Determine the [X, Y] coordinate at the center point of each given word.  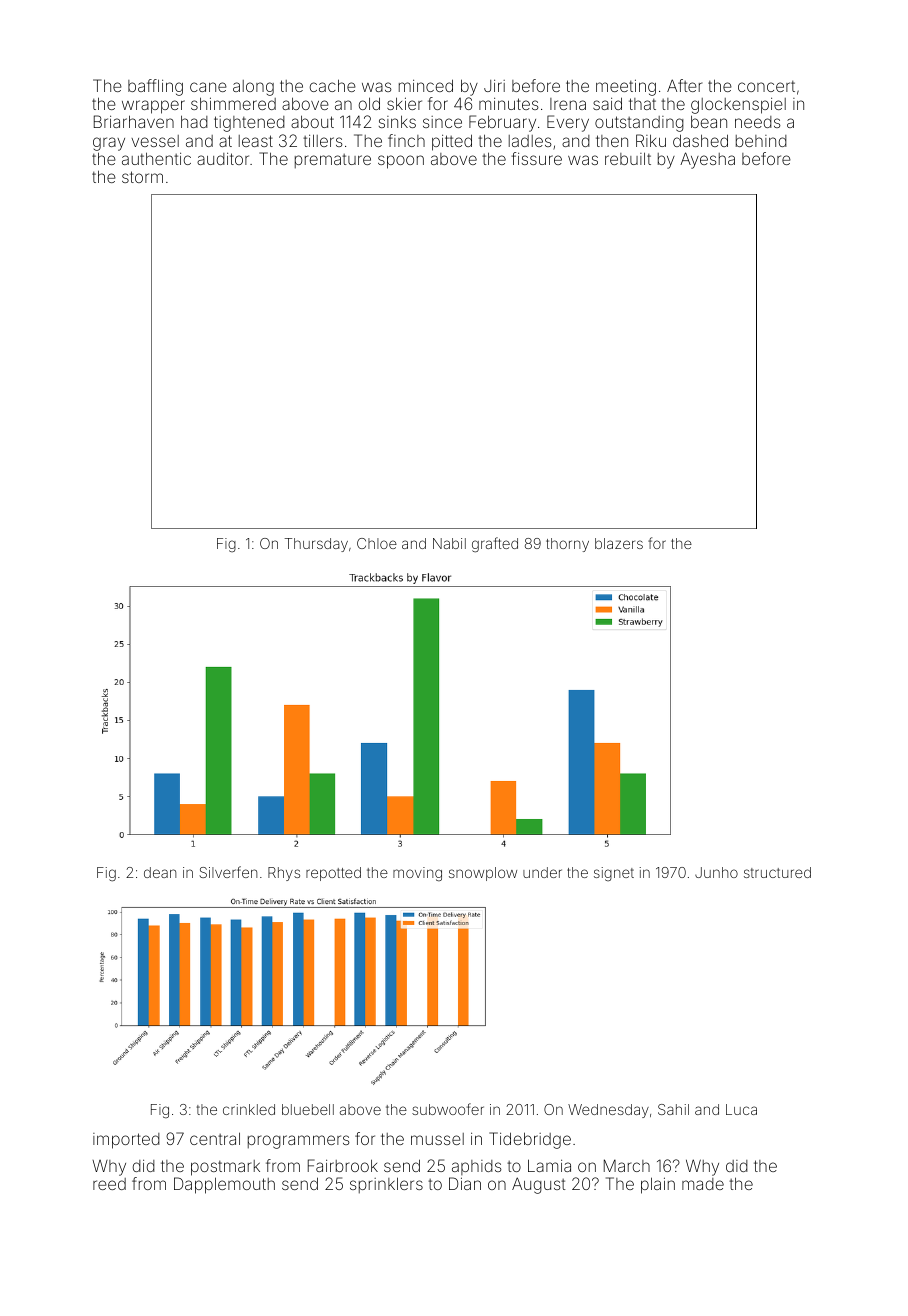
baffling [155, 87]
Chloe [377, 543]
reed [109, 1184]
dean [160, 872]
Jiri [494, 85]
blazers [619, 543]
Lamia [549, 1165]
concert [766, 86]
